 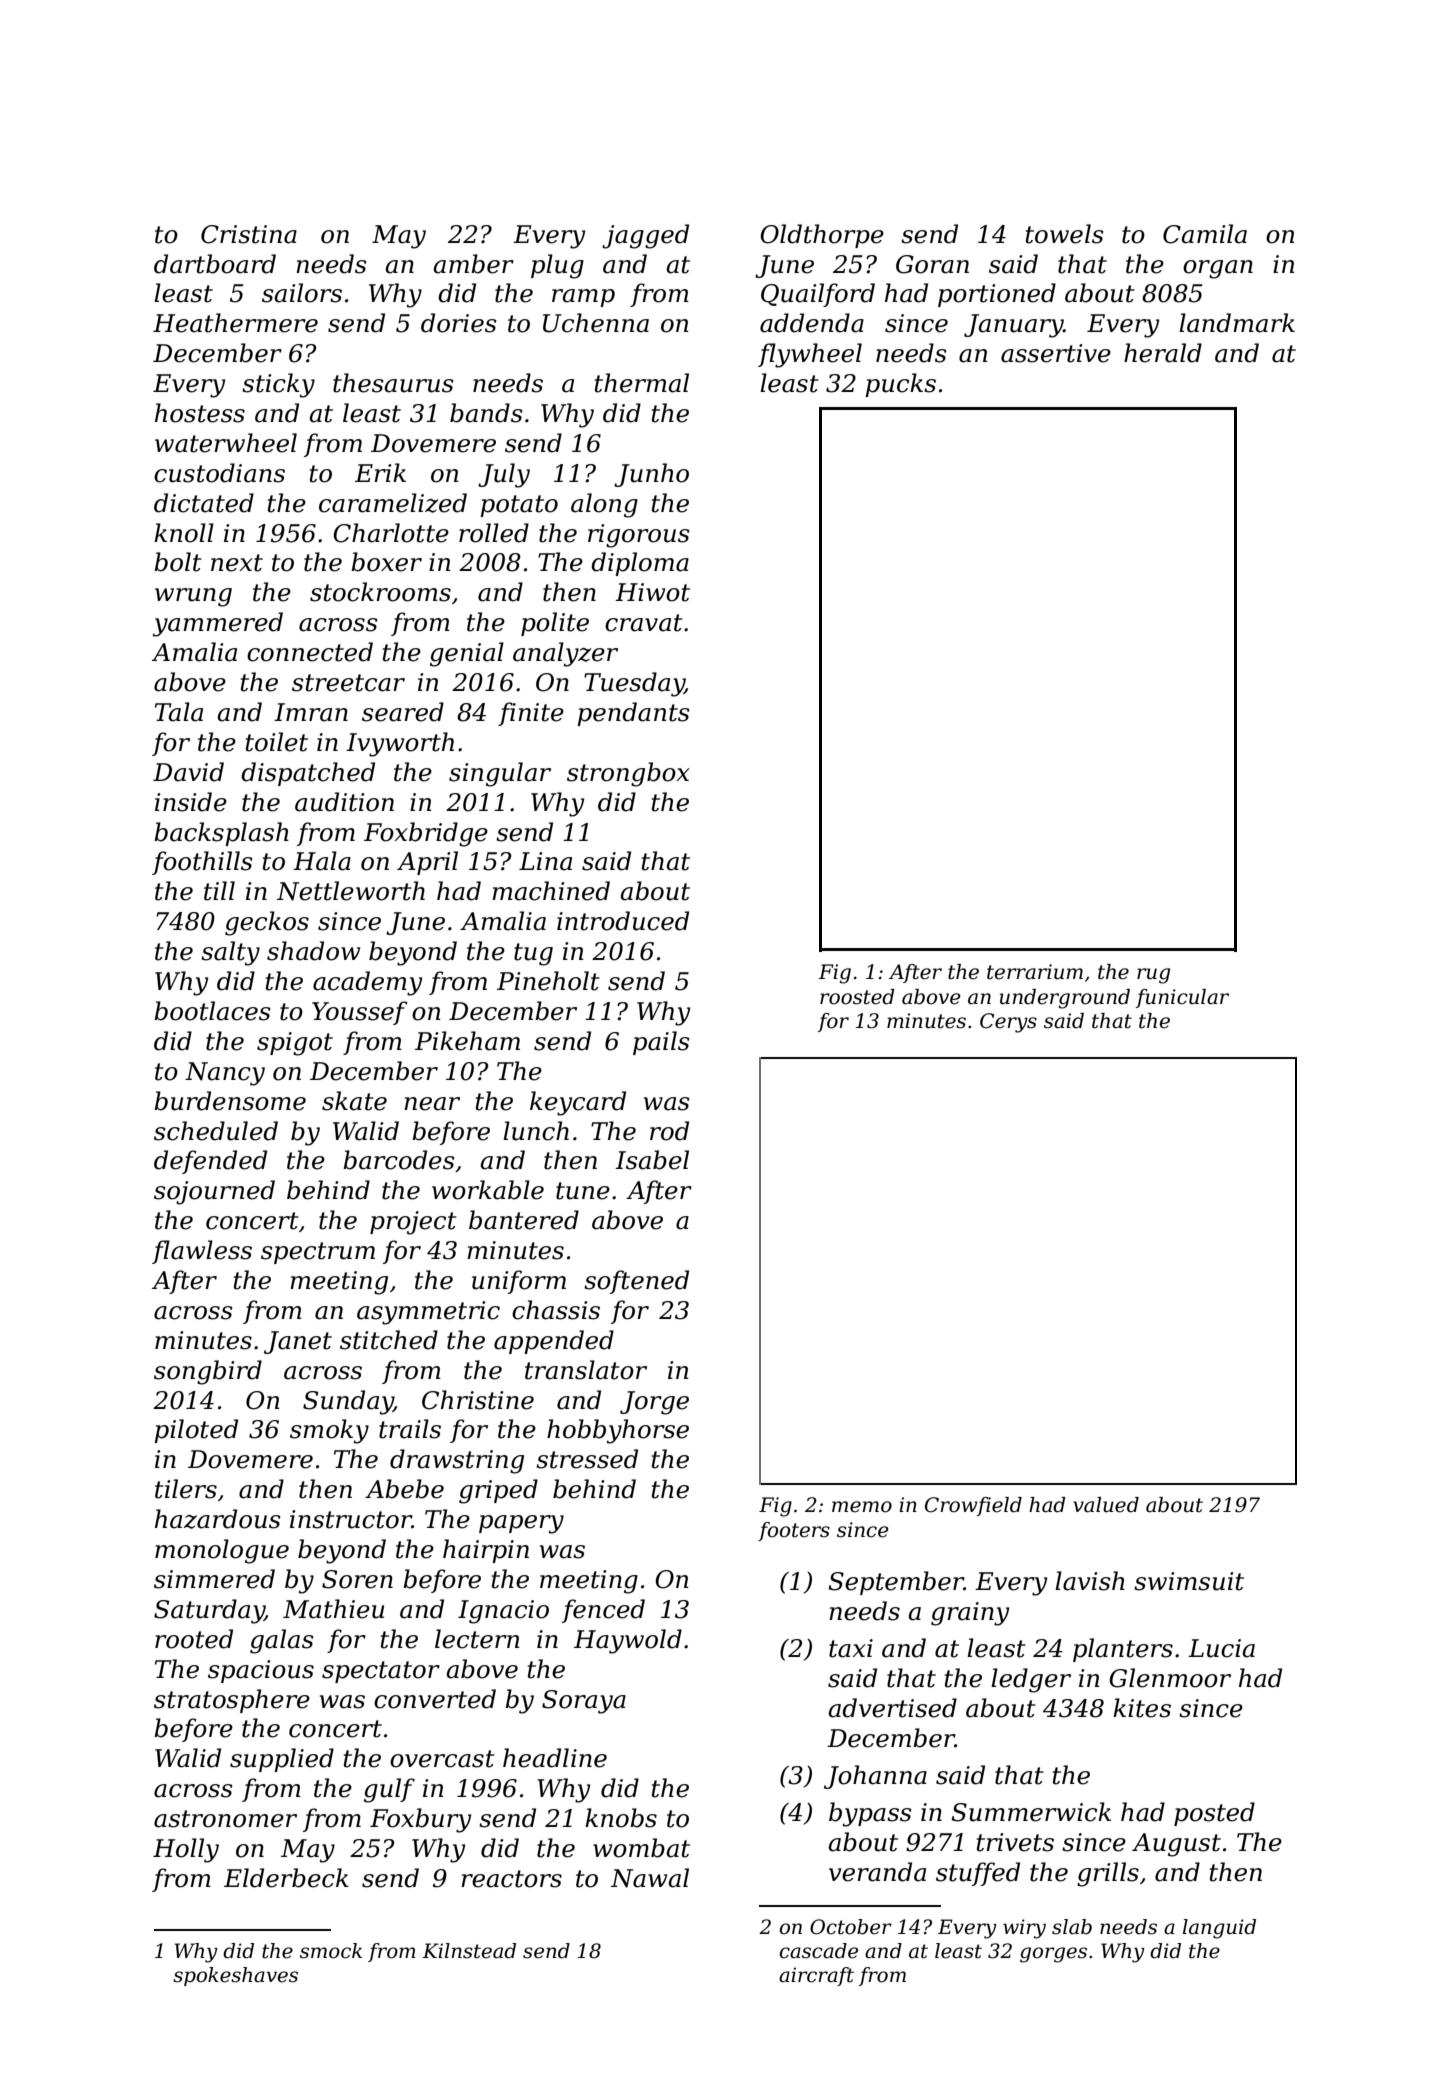 What do you see at coordinates (628, 1641) in the page?
I see `Haywold` at bounding box center [628, 1641].
